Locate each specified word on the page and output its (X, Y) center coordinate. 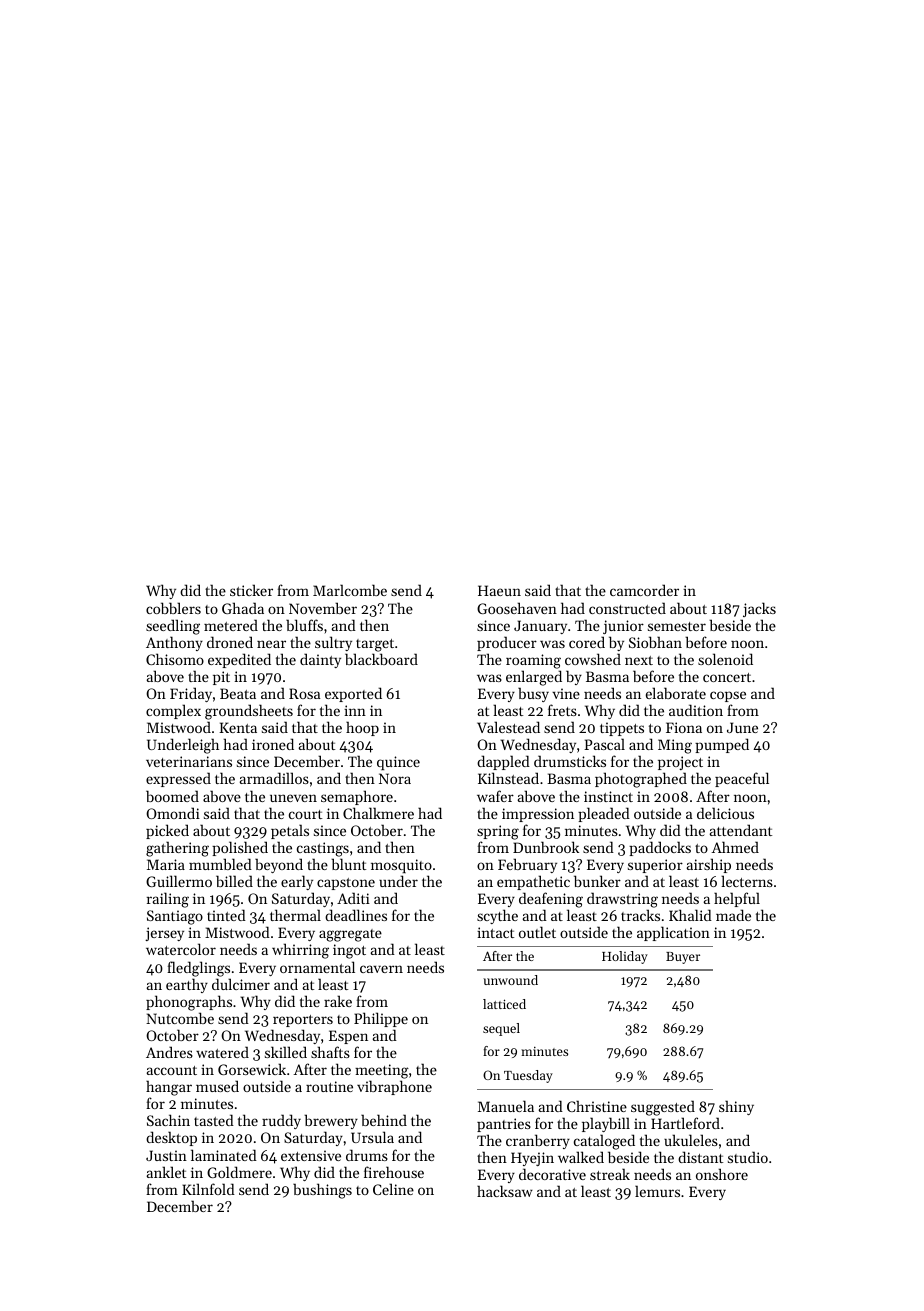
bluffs (304, 625)
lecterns (747, 881)
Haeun (499, 590)
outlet (537, 932)
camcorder (644, 590)
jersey (164, 934)
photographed (641, 780)
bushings (322, 1191)
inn (355, 710)
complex (173, 711)
